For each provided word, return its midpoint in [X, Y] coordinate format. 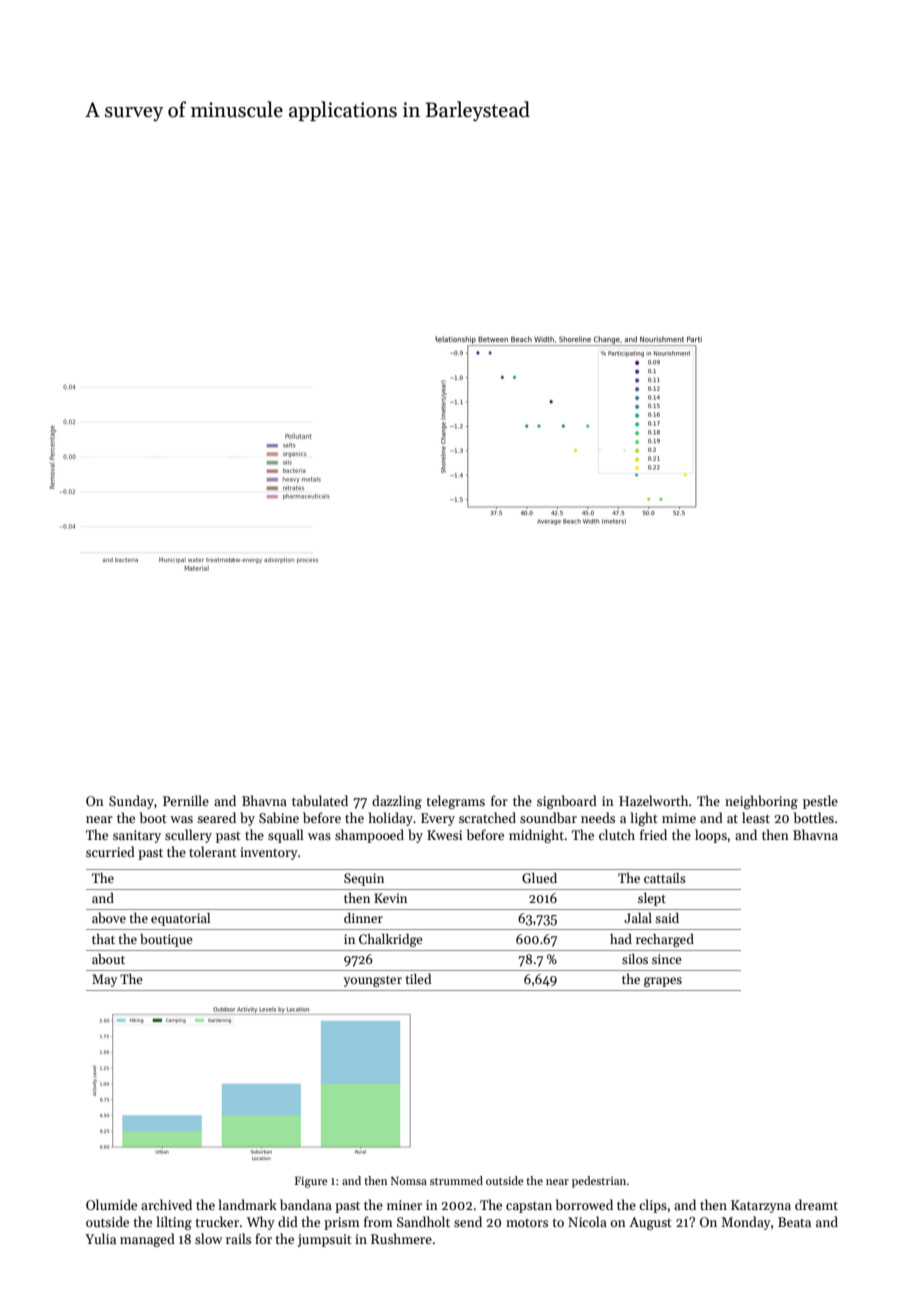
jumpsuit [325, 1240]
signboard [567, 802]
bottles [814, 817]
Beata [794, 1222]
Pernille [186, 800]
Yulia [100, 1238]
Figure [311, 1182]
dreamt [816, 1204]
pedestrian [599, 1182]
